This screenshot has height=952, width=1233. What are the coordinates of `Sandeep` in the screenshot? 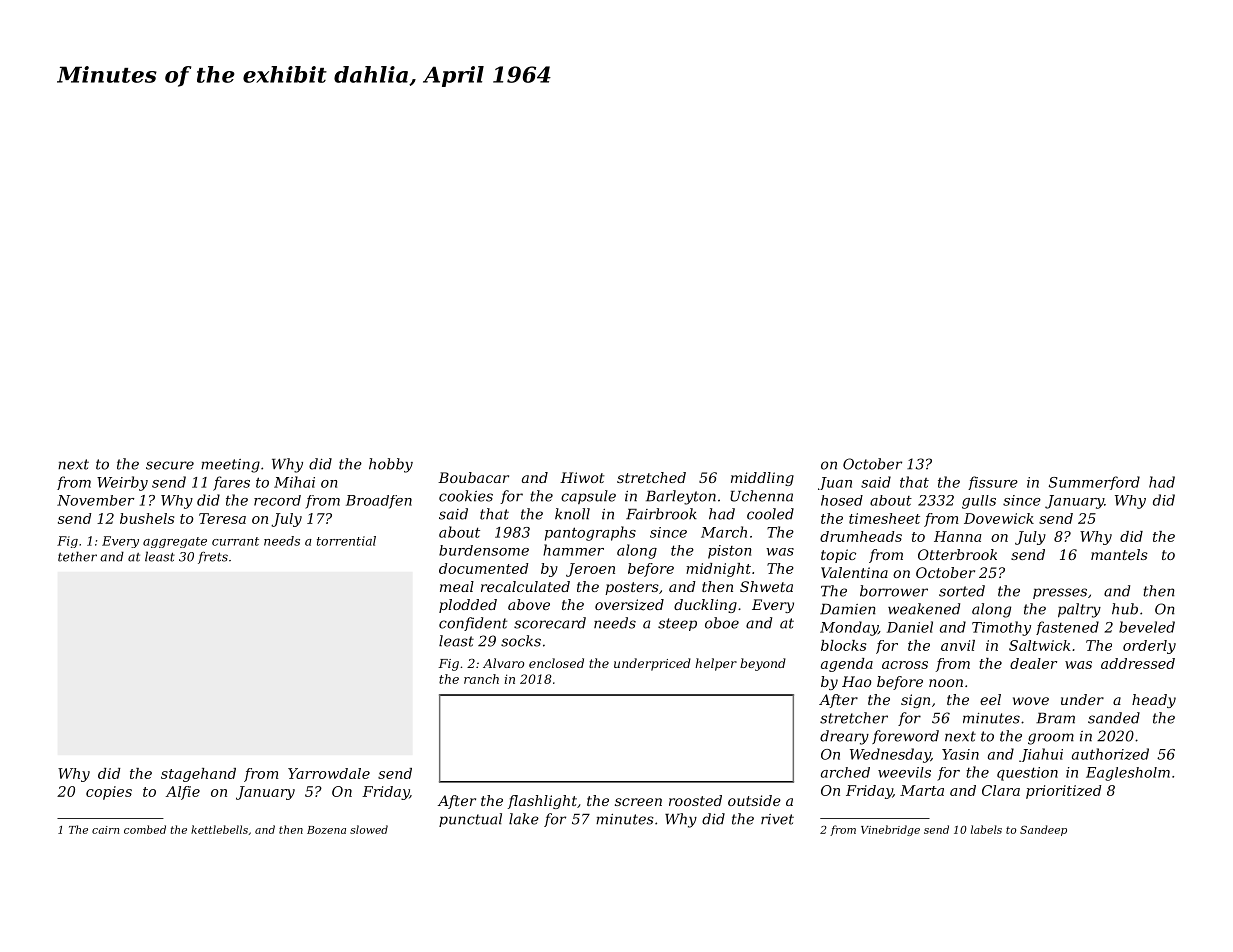 It's located at (1043, 830).
